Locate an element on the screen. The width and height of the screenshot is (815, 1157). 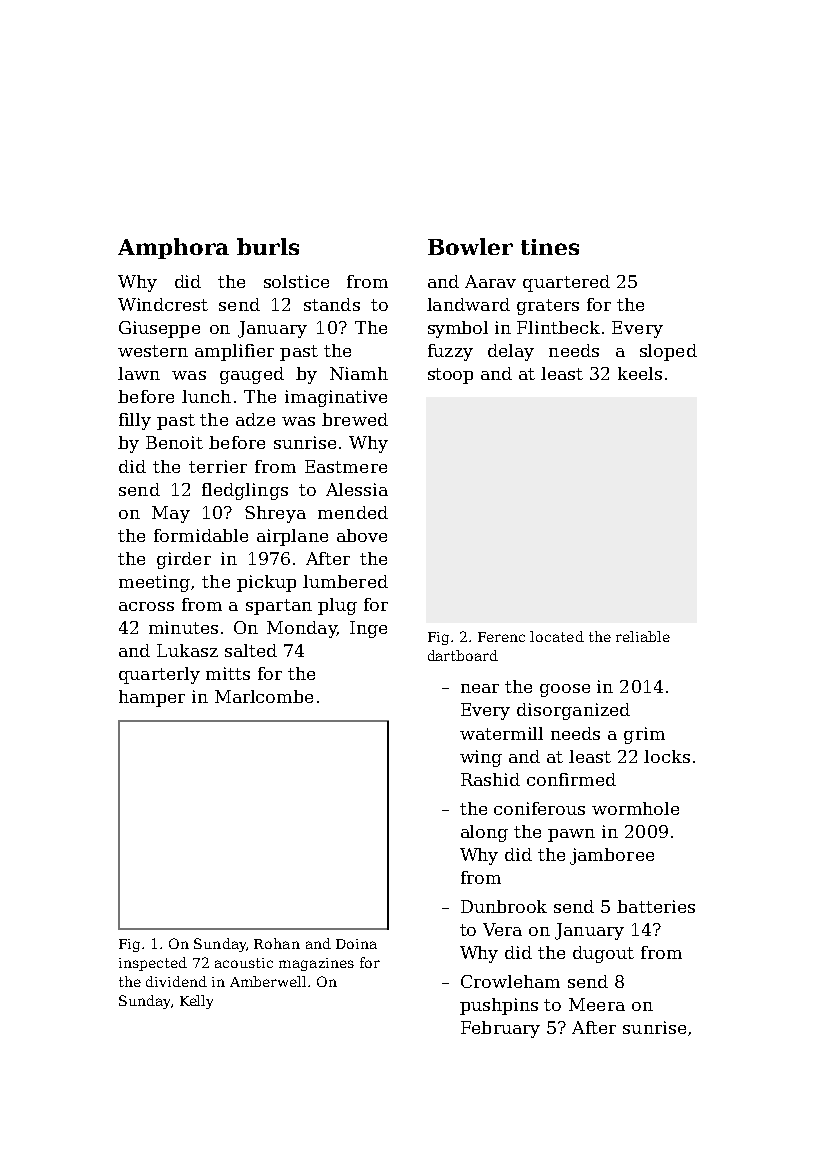
lawn is located at coordinates (139, 373).
